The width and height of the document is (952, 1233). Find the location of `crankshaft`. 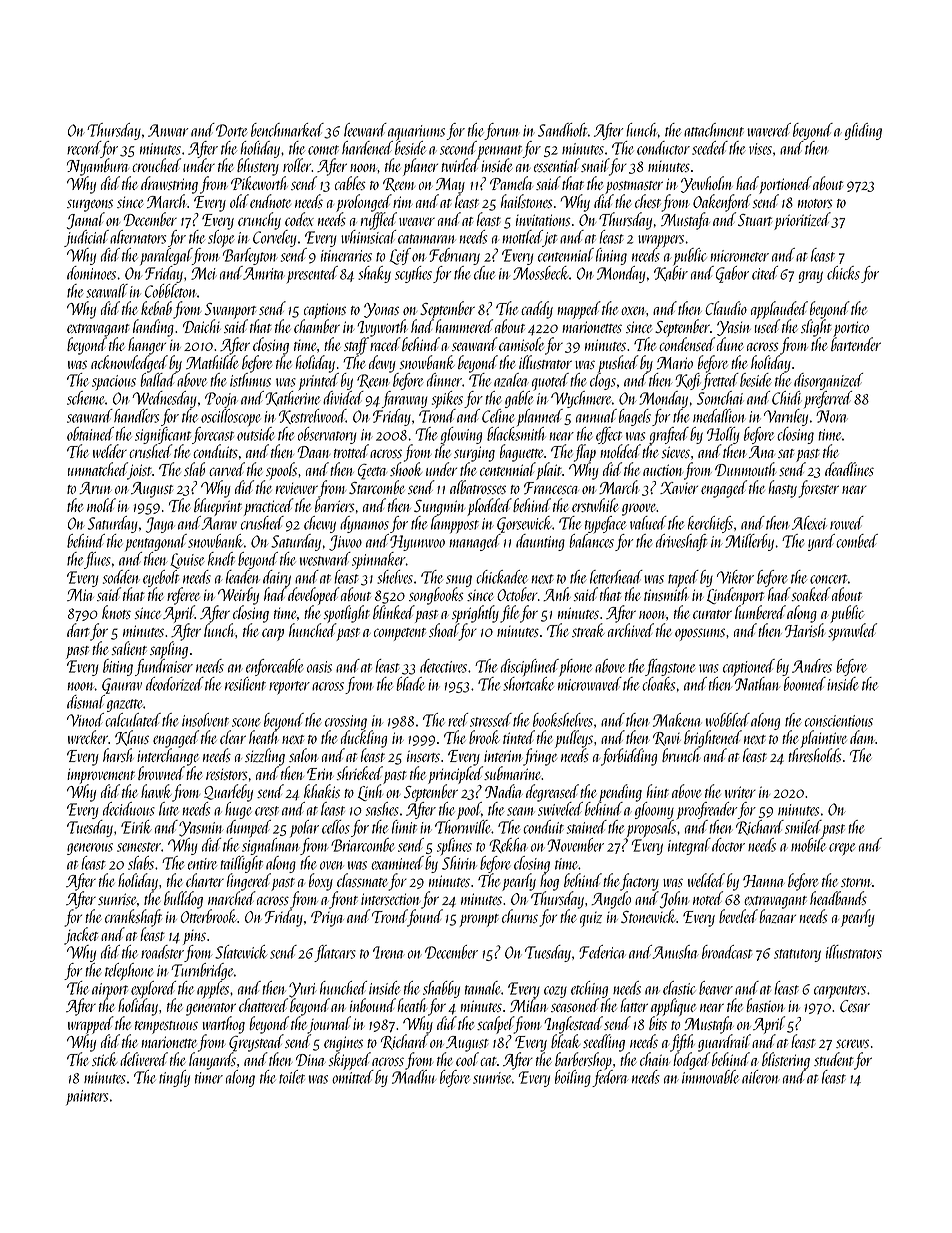

crankshaft is located at coordinates (133, 918).
